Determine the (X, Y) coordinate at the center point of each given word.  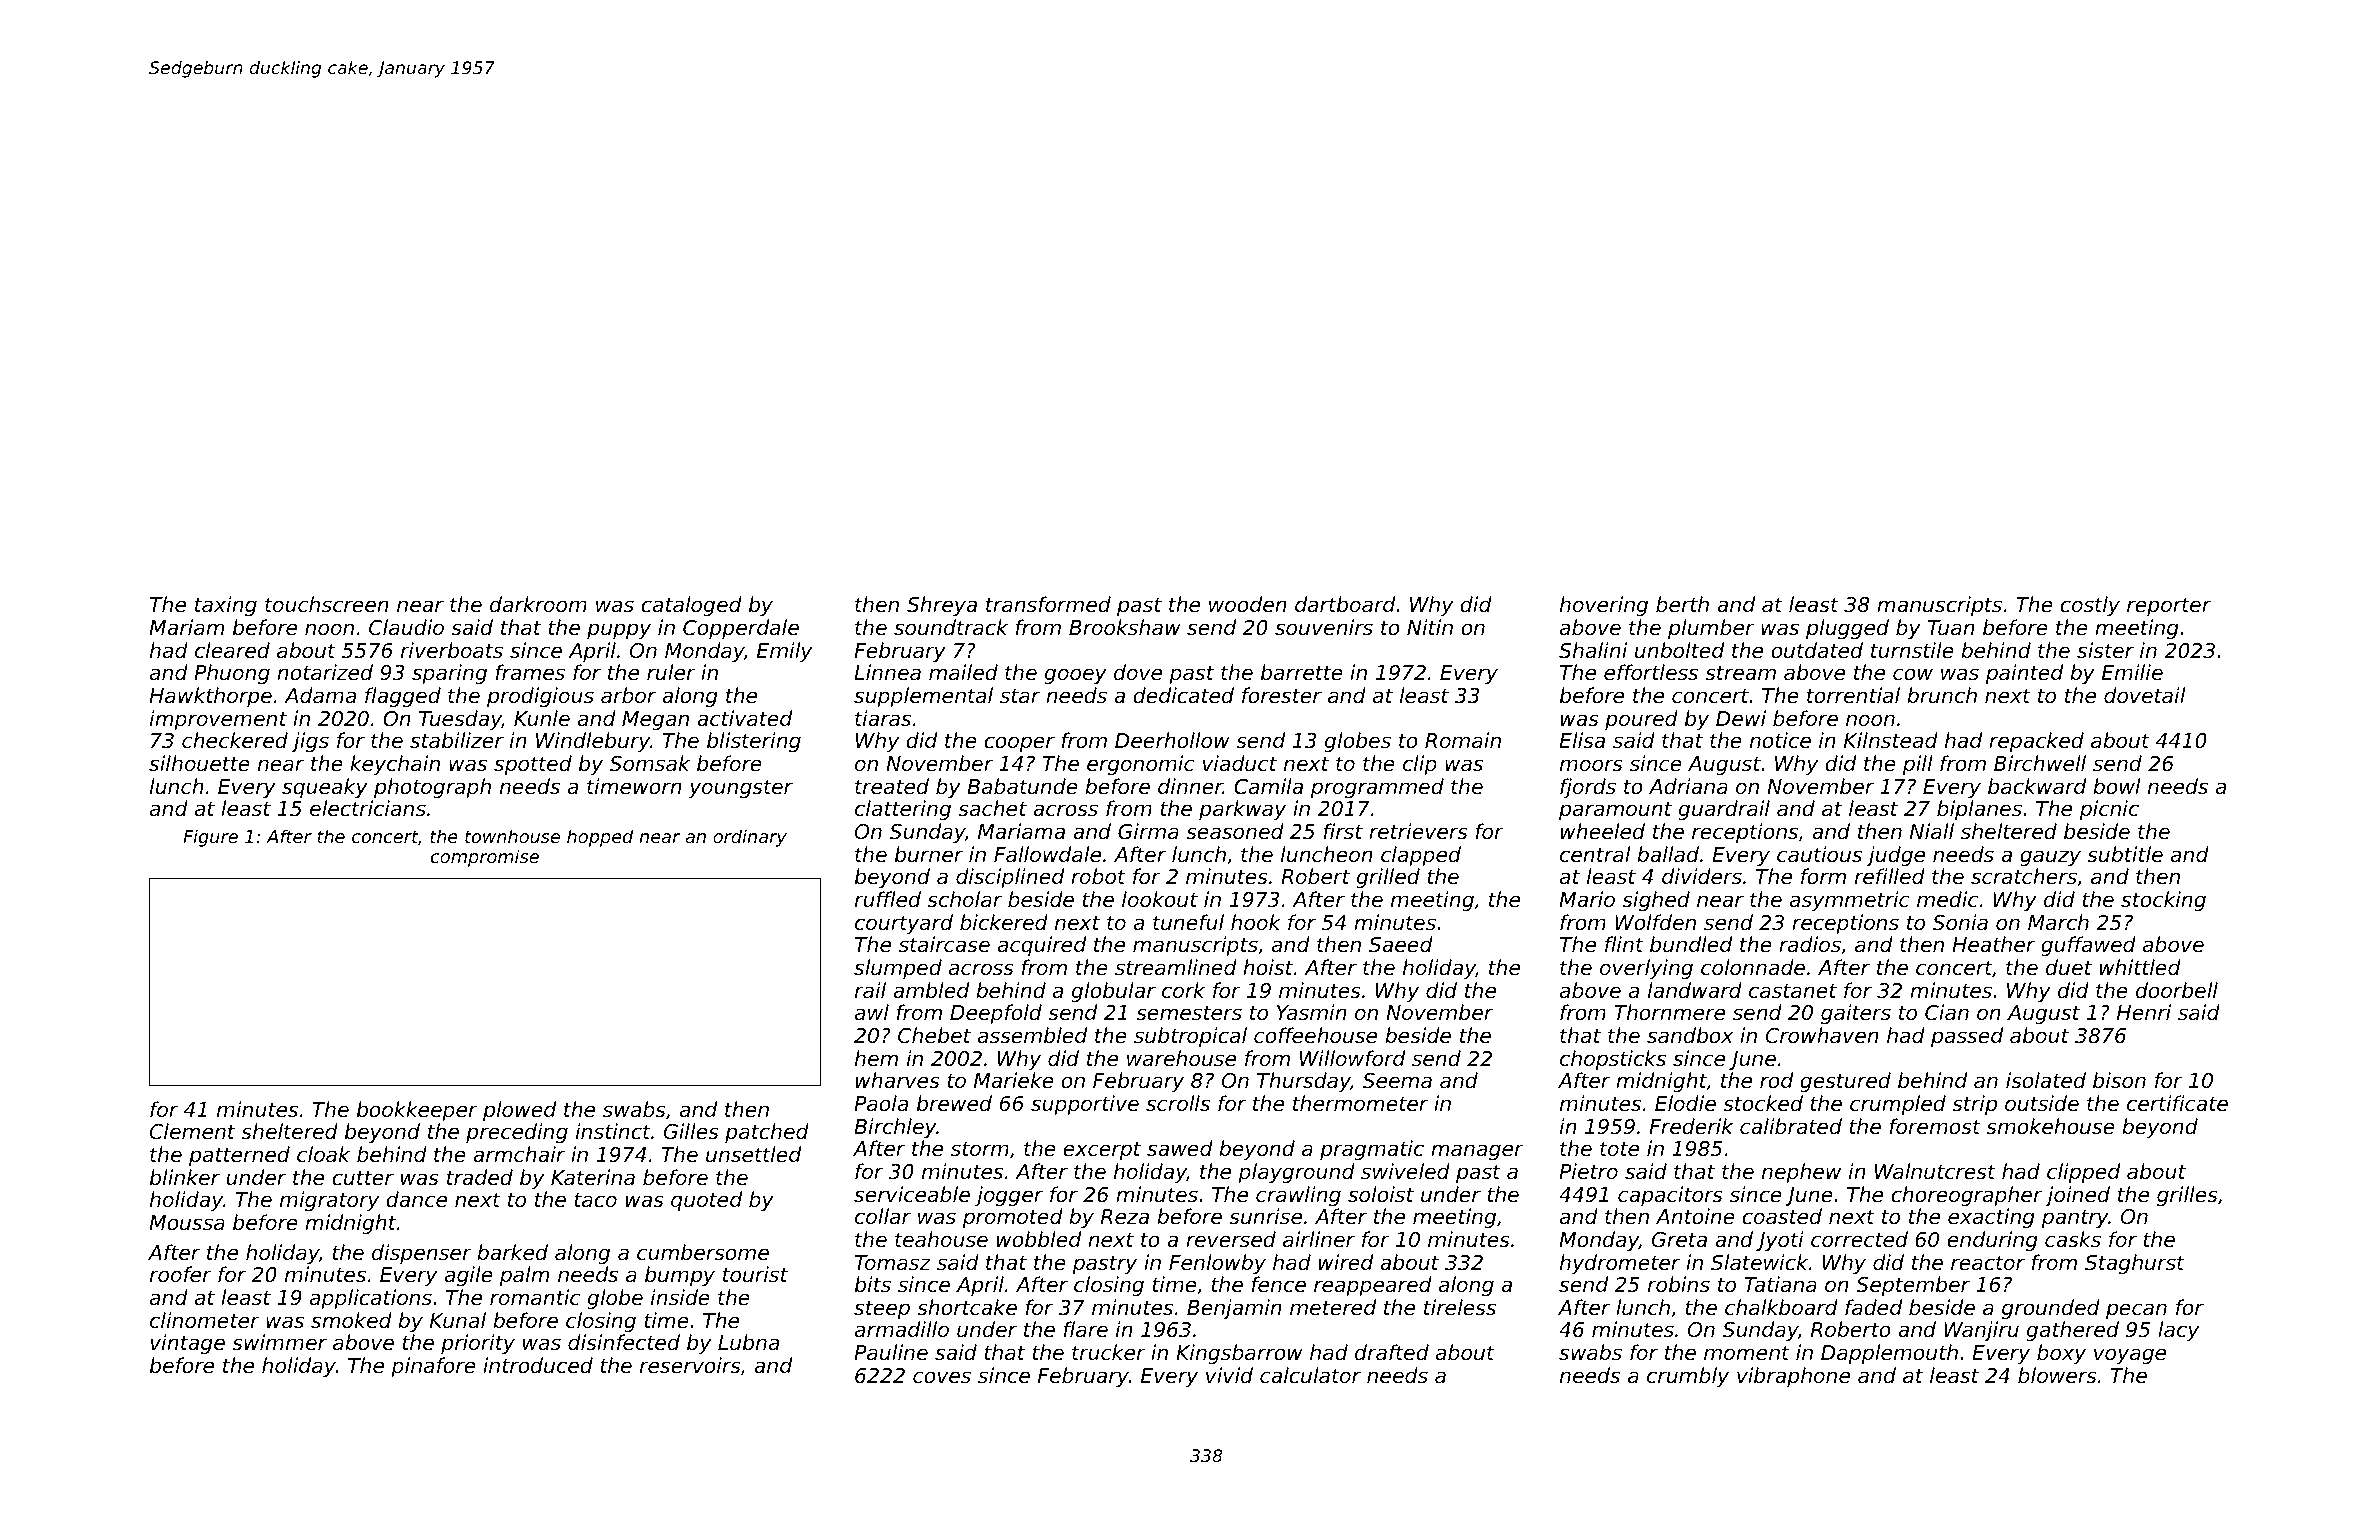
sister (2105, 650)
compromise (485, 858)
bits (873, 1284)
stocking (2163, 901)
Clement (192, 1131)
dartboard (1345, 604)
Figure (210, 838)
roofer (181, 1274)
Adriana (1688, 786)
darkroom (538, 604)
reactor (1988, 1263)
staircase (944, 944)
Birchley (895, 1128)
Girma (1148, 831)
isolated (2046, 1080)
